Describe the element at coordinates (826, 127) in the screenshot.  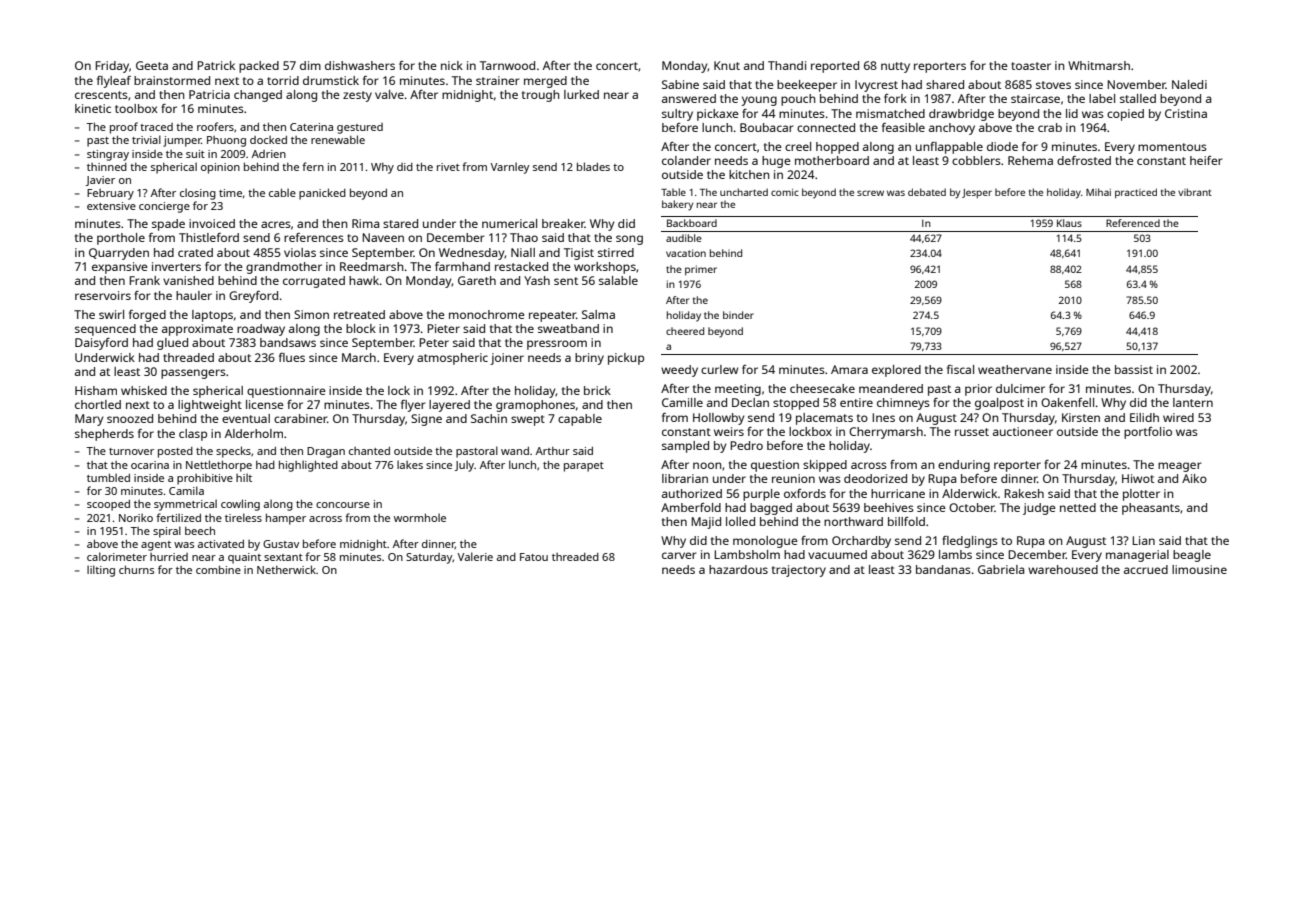
I see `connected` at that location.
